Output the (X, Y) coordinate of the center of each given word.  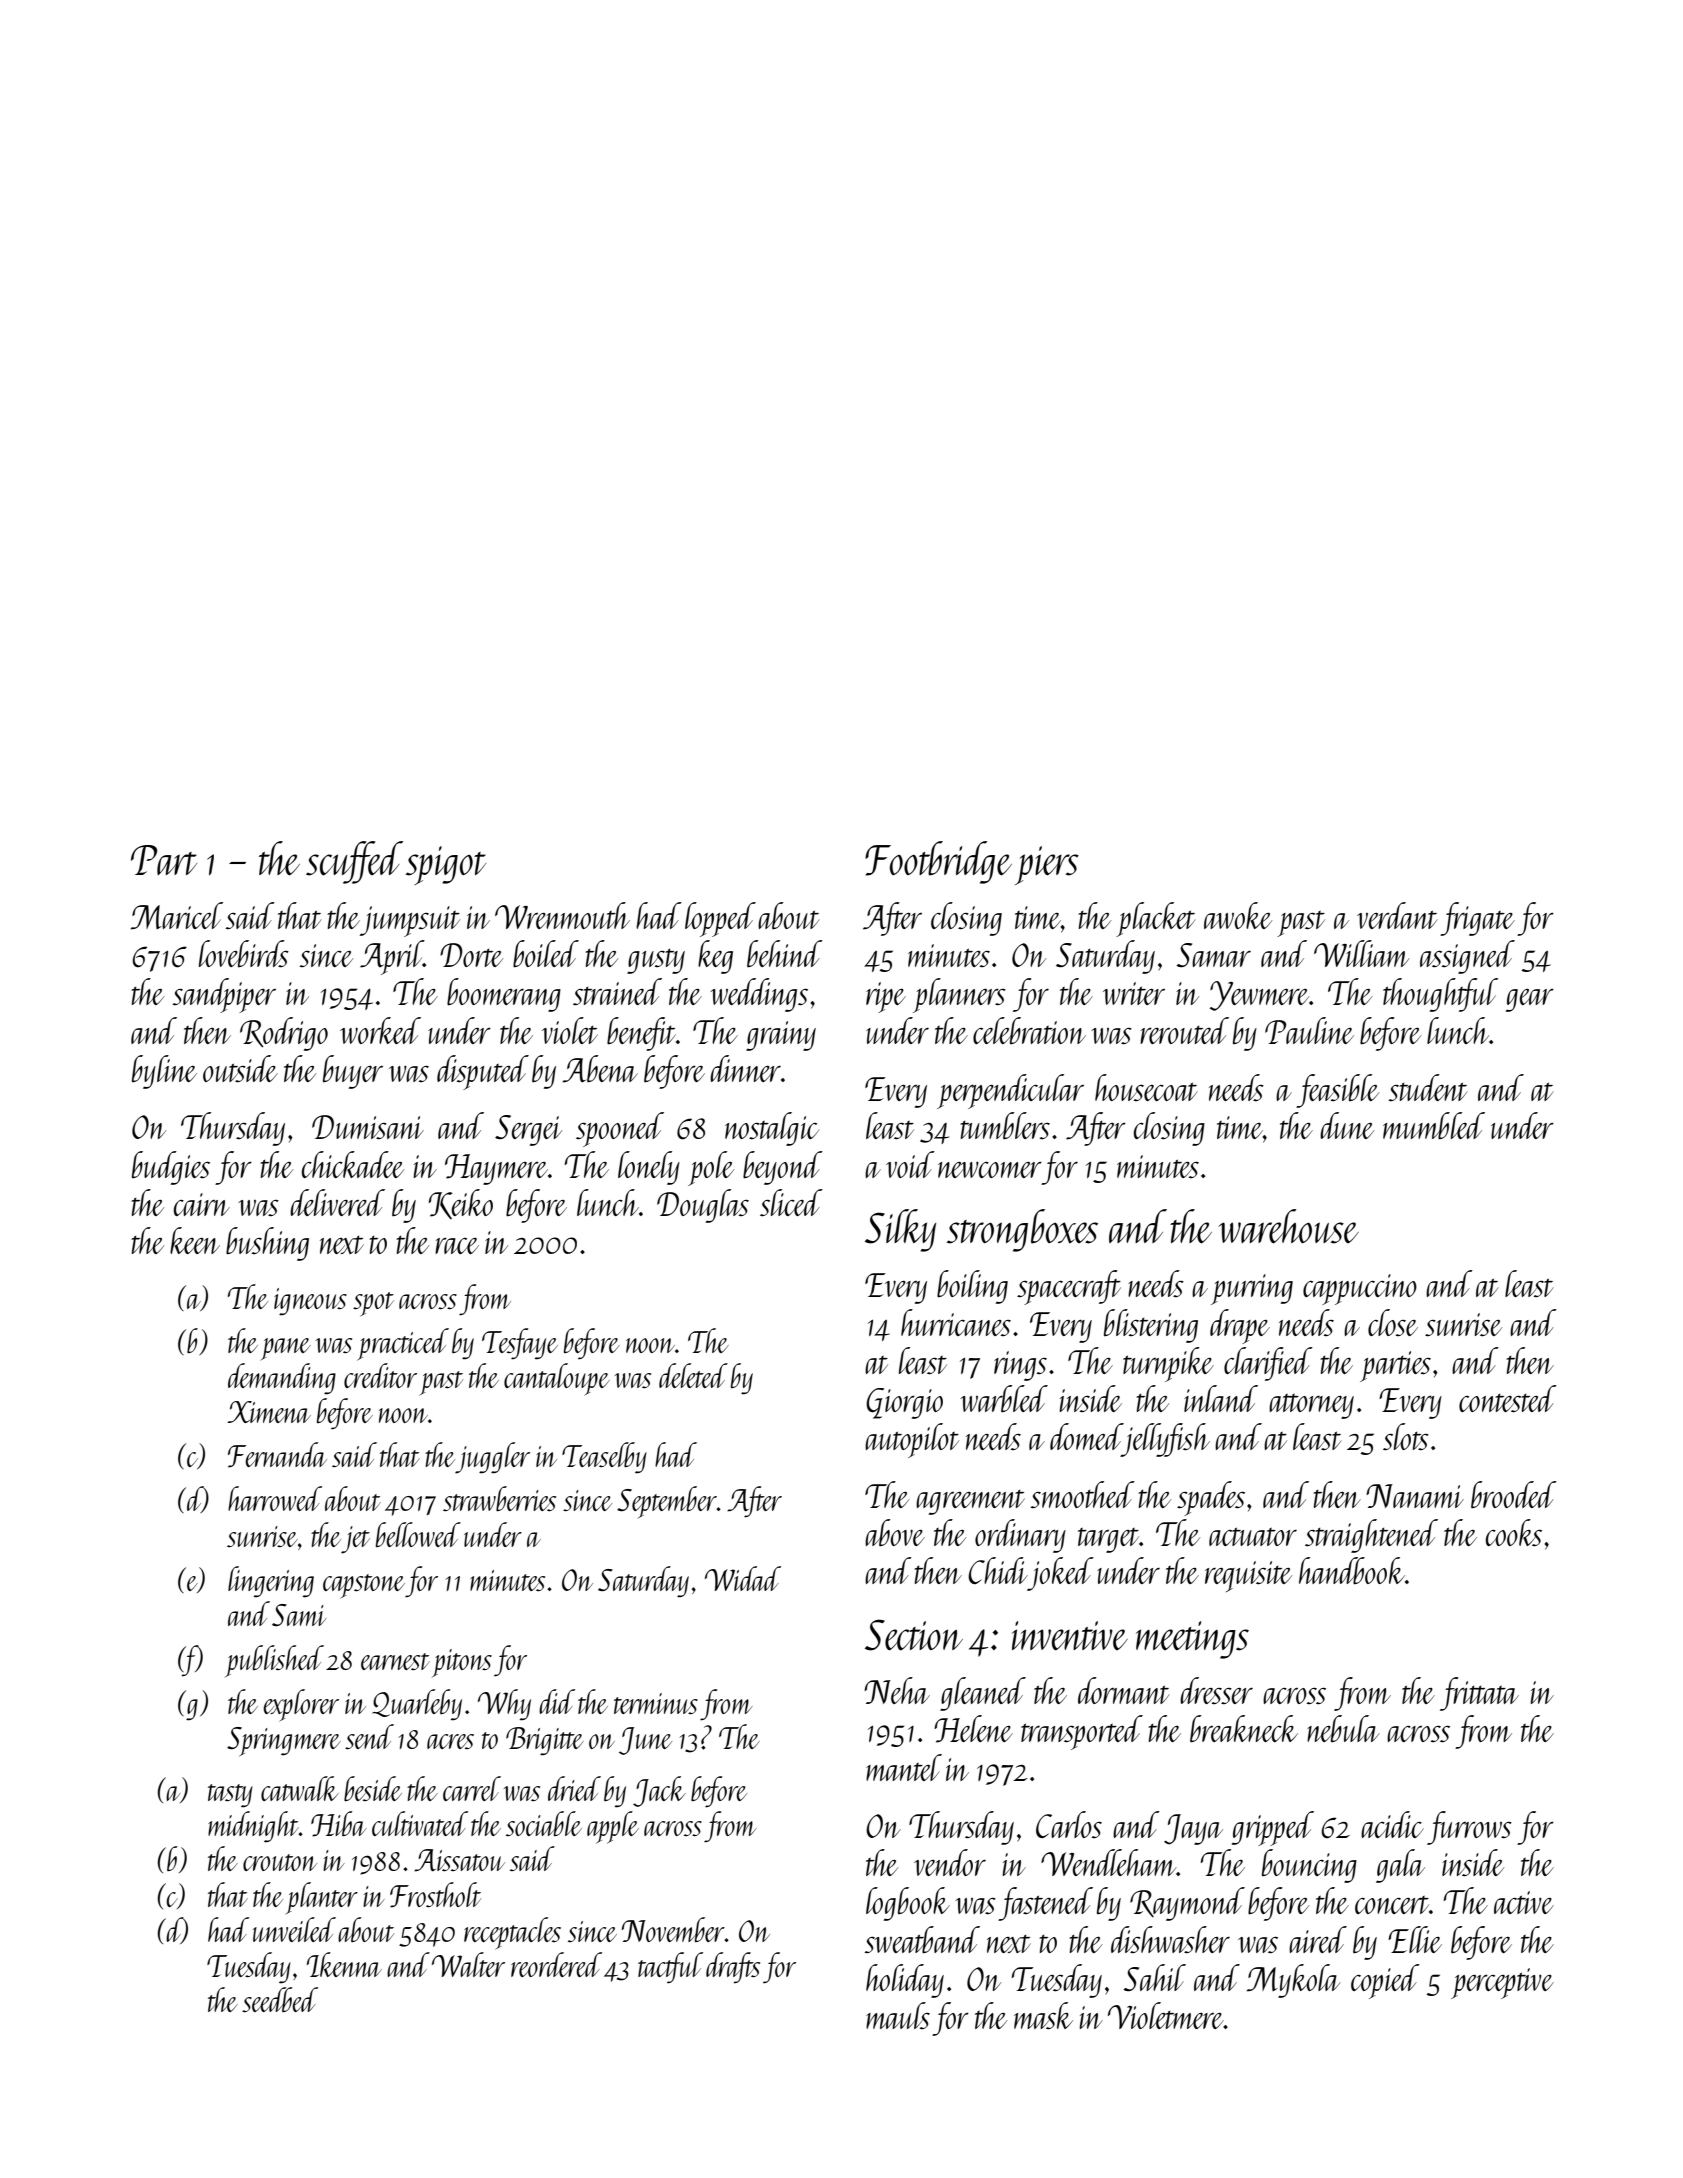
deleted (693, 1375)
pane (285, 1349)
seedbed (280, 1999)
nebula (1343, 1728)
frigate (1477, 919)
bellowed (418, 1534)
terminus (656, 1703)
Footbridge (938, 862)
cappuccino (1360, 1289)
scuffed (354, 862)
